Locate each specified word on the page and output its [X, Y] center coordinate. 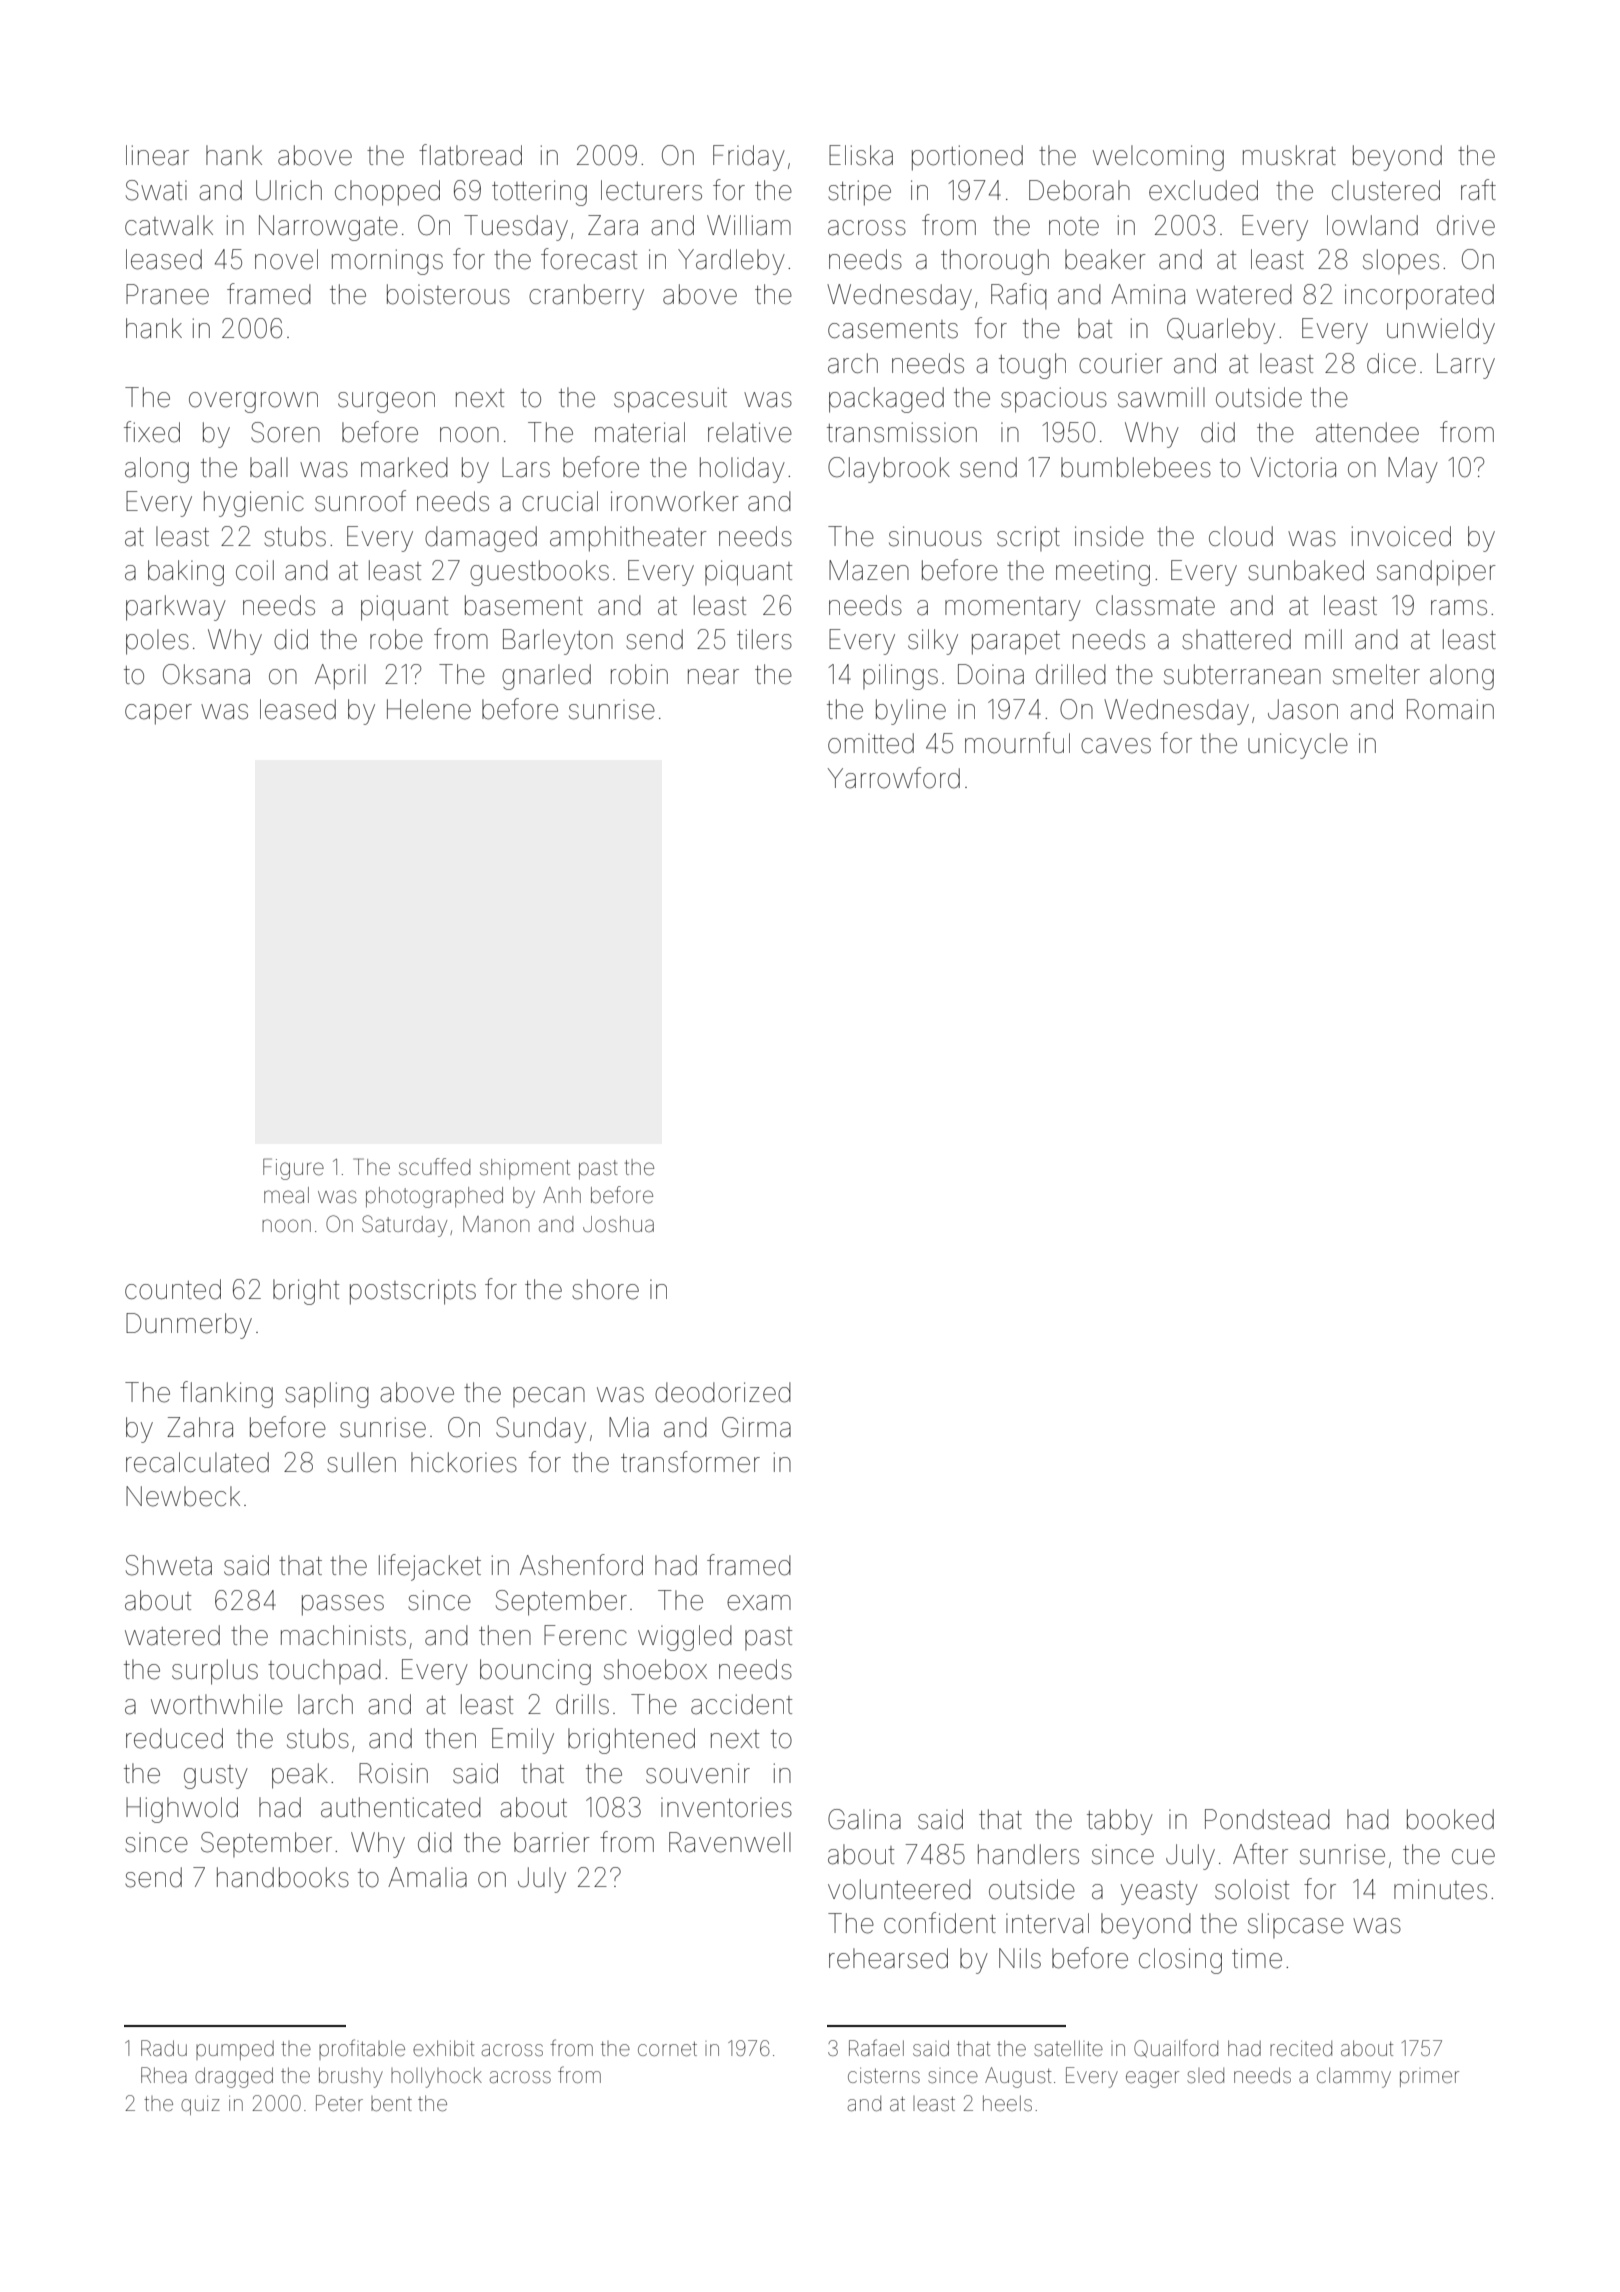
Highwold [182, 1810]
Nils [1020, 1958]
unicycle [1298, 746]
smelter [1376, 674]
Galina [864, 1819]
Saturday [404, 1226]
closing [1180, 1961]
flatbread [470, 155]
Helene [429, 709]
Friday [749, 158]
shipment [525, 1169]
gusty [216, 1777]
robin [639, 674]
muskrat [1289, 155]
